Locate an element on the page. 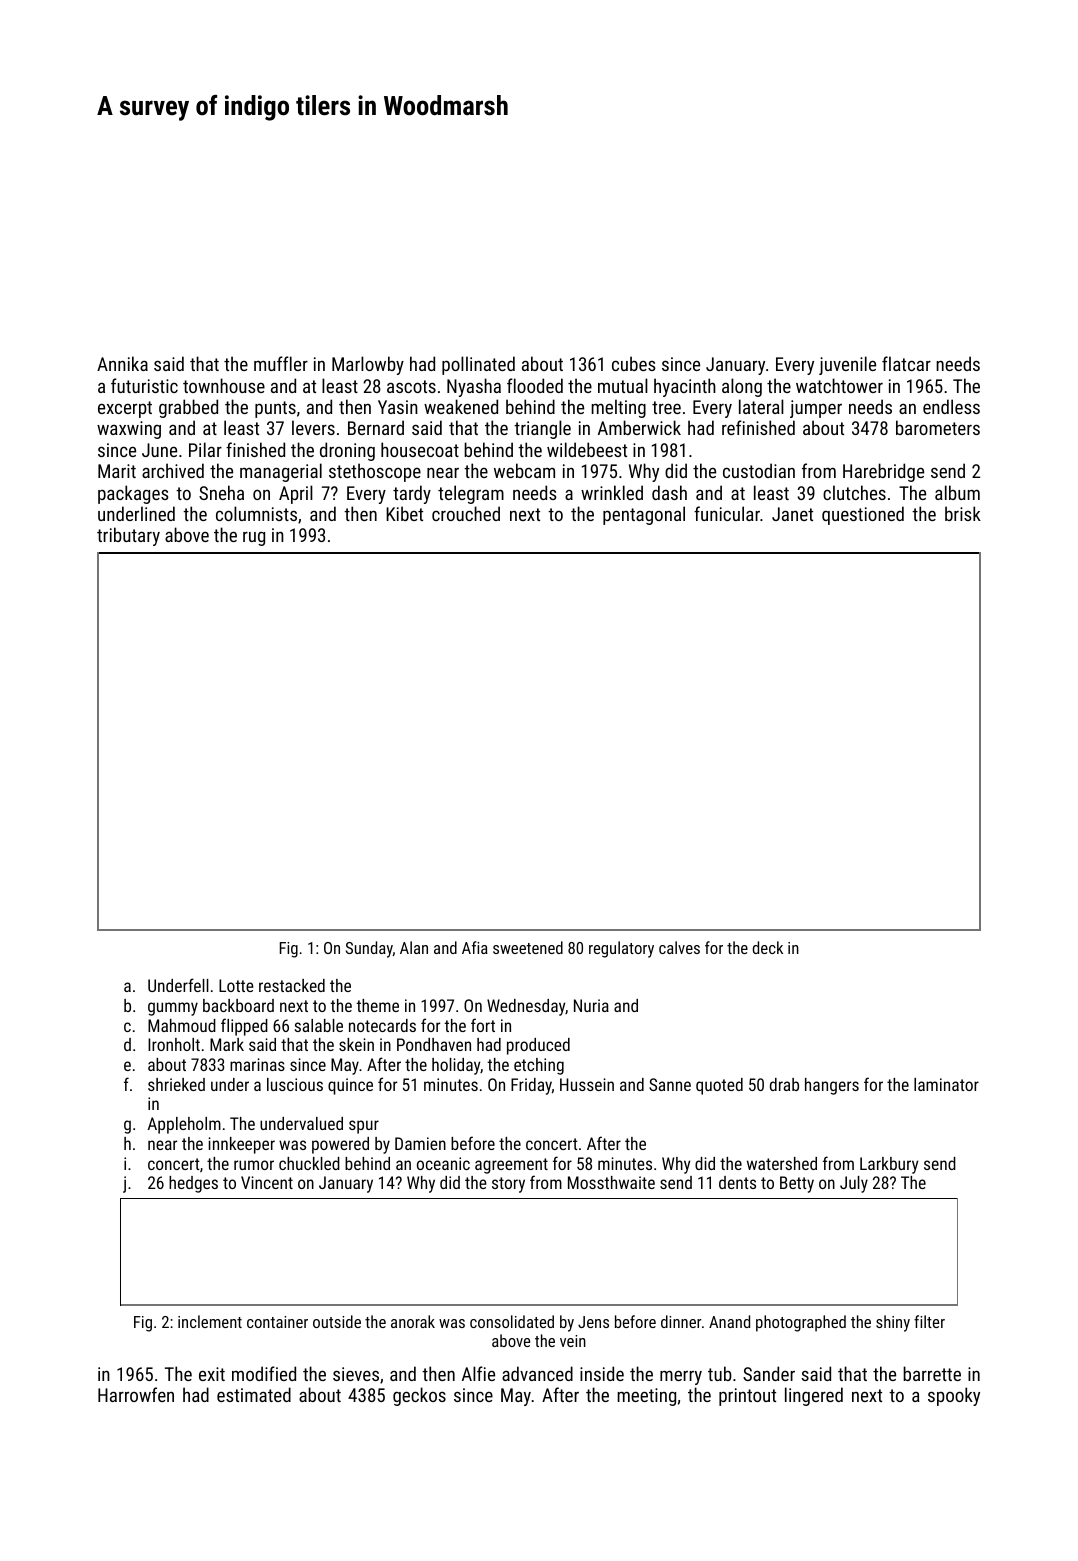 The height and width of the page is (1561, 1078). deck is located at coordinates (768, 947).
